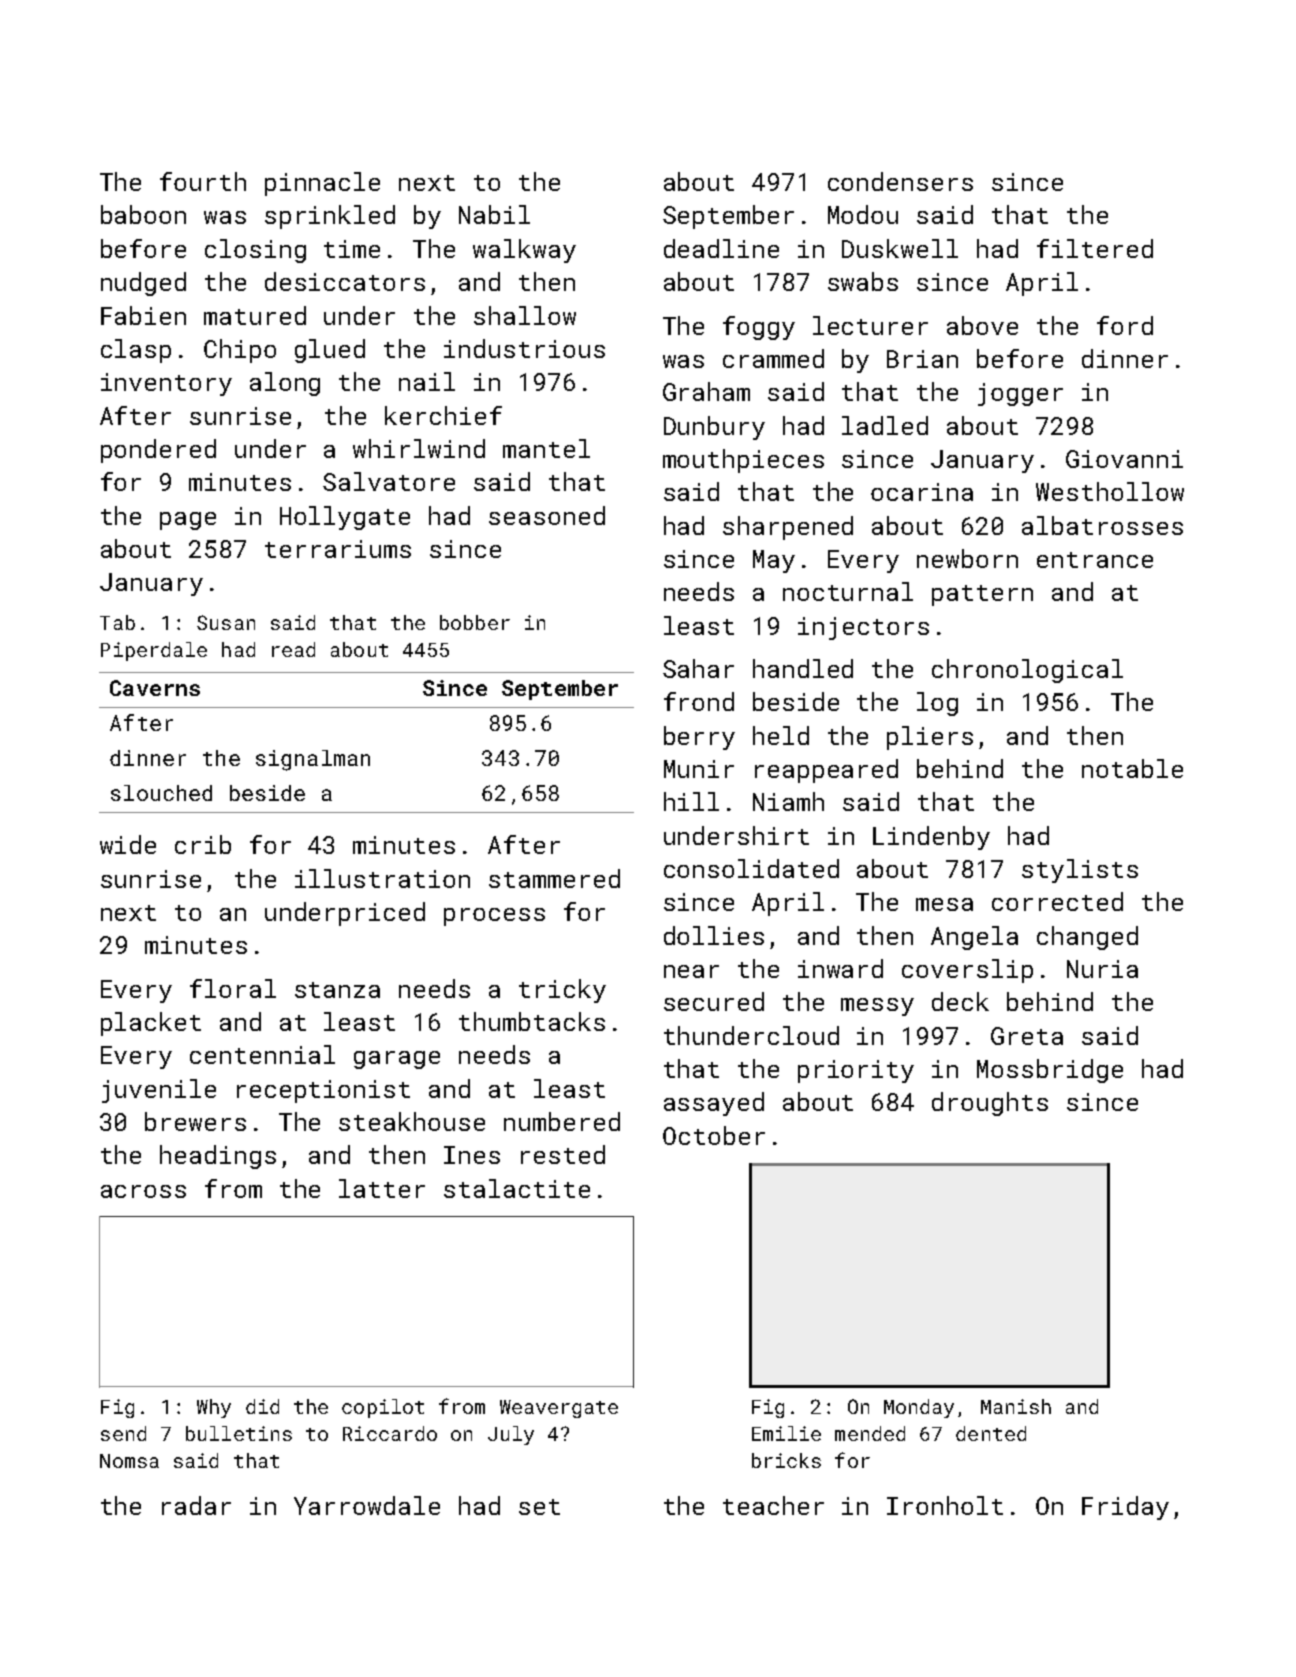  Describe the element at coordinates (143, 214) in the screenshot. I see `baboon` at that location.
